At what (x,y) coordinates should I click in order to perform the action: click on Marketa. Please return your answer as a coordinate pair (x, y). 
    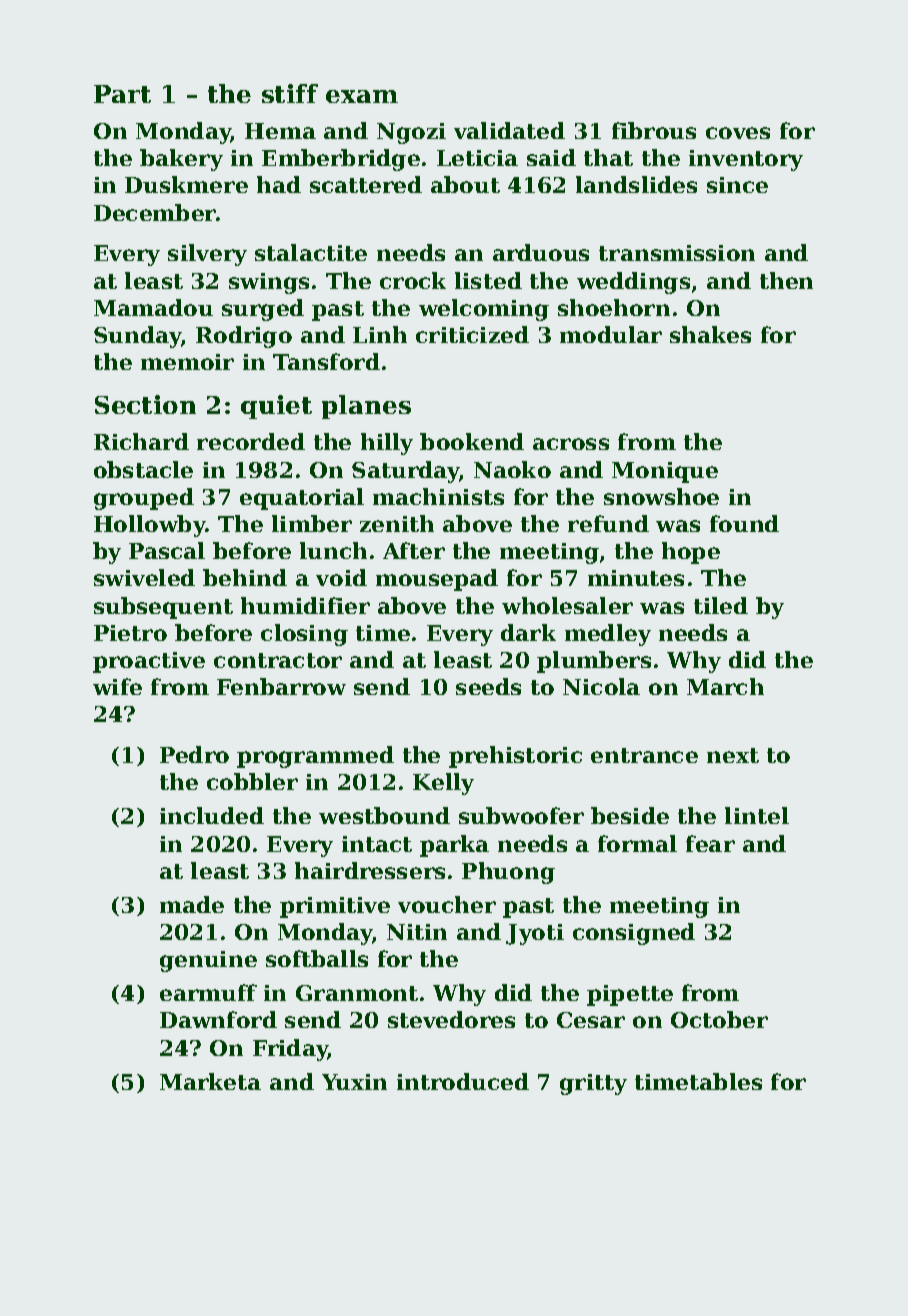
    Looking at the image, I should click on (210, 1081).
